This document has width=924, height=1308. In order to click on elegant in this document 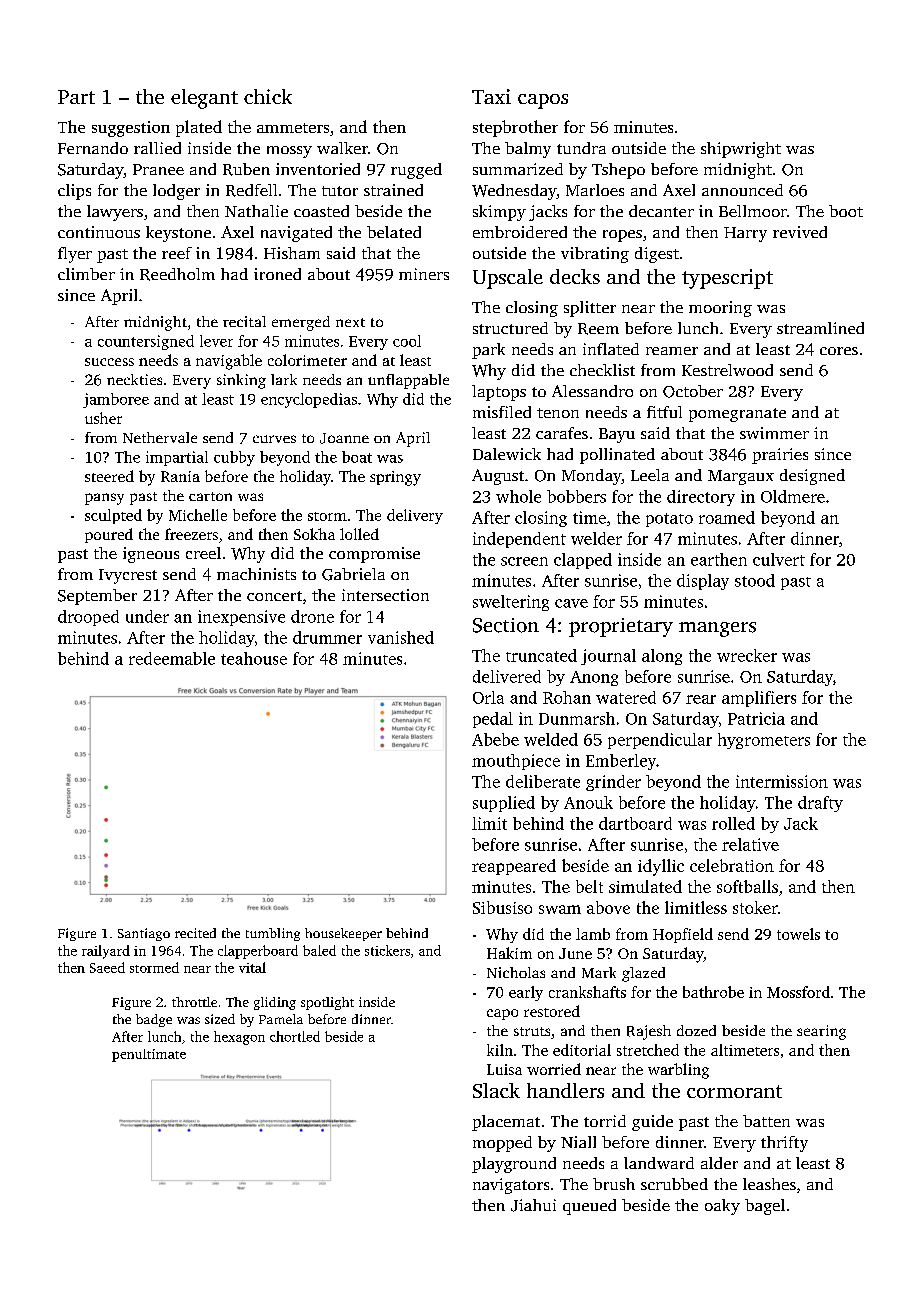, I will do `click(204, 99)`.
